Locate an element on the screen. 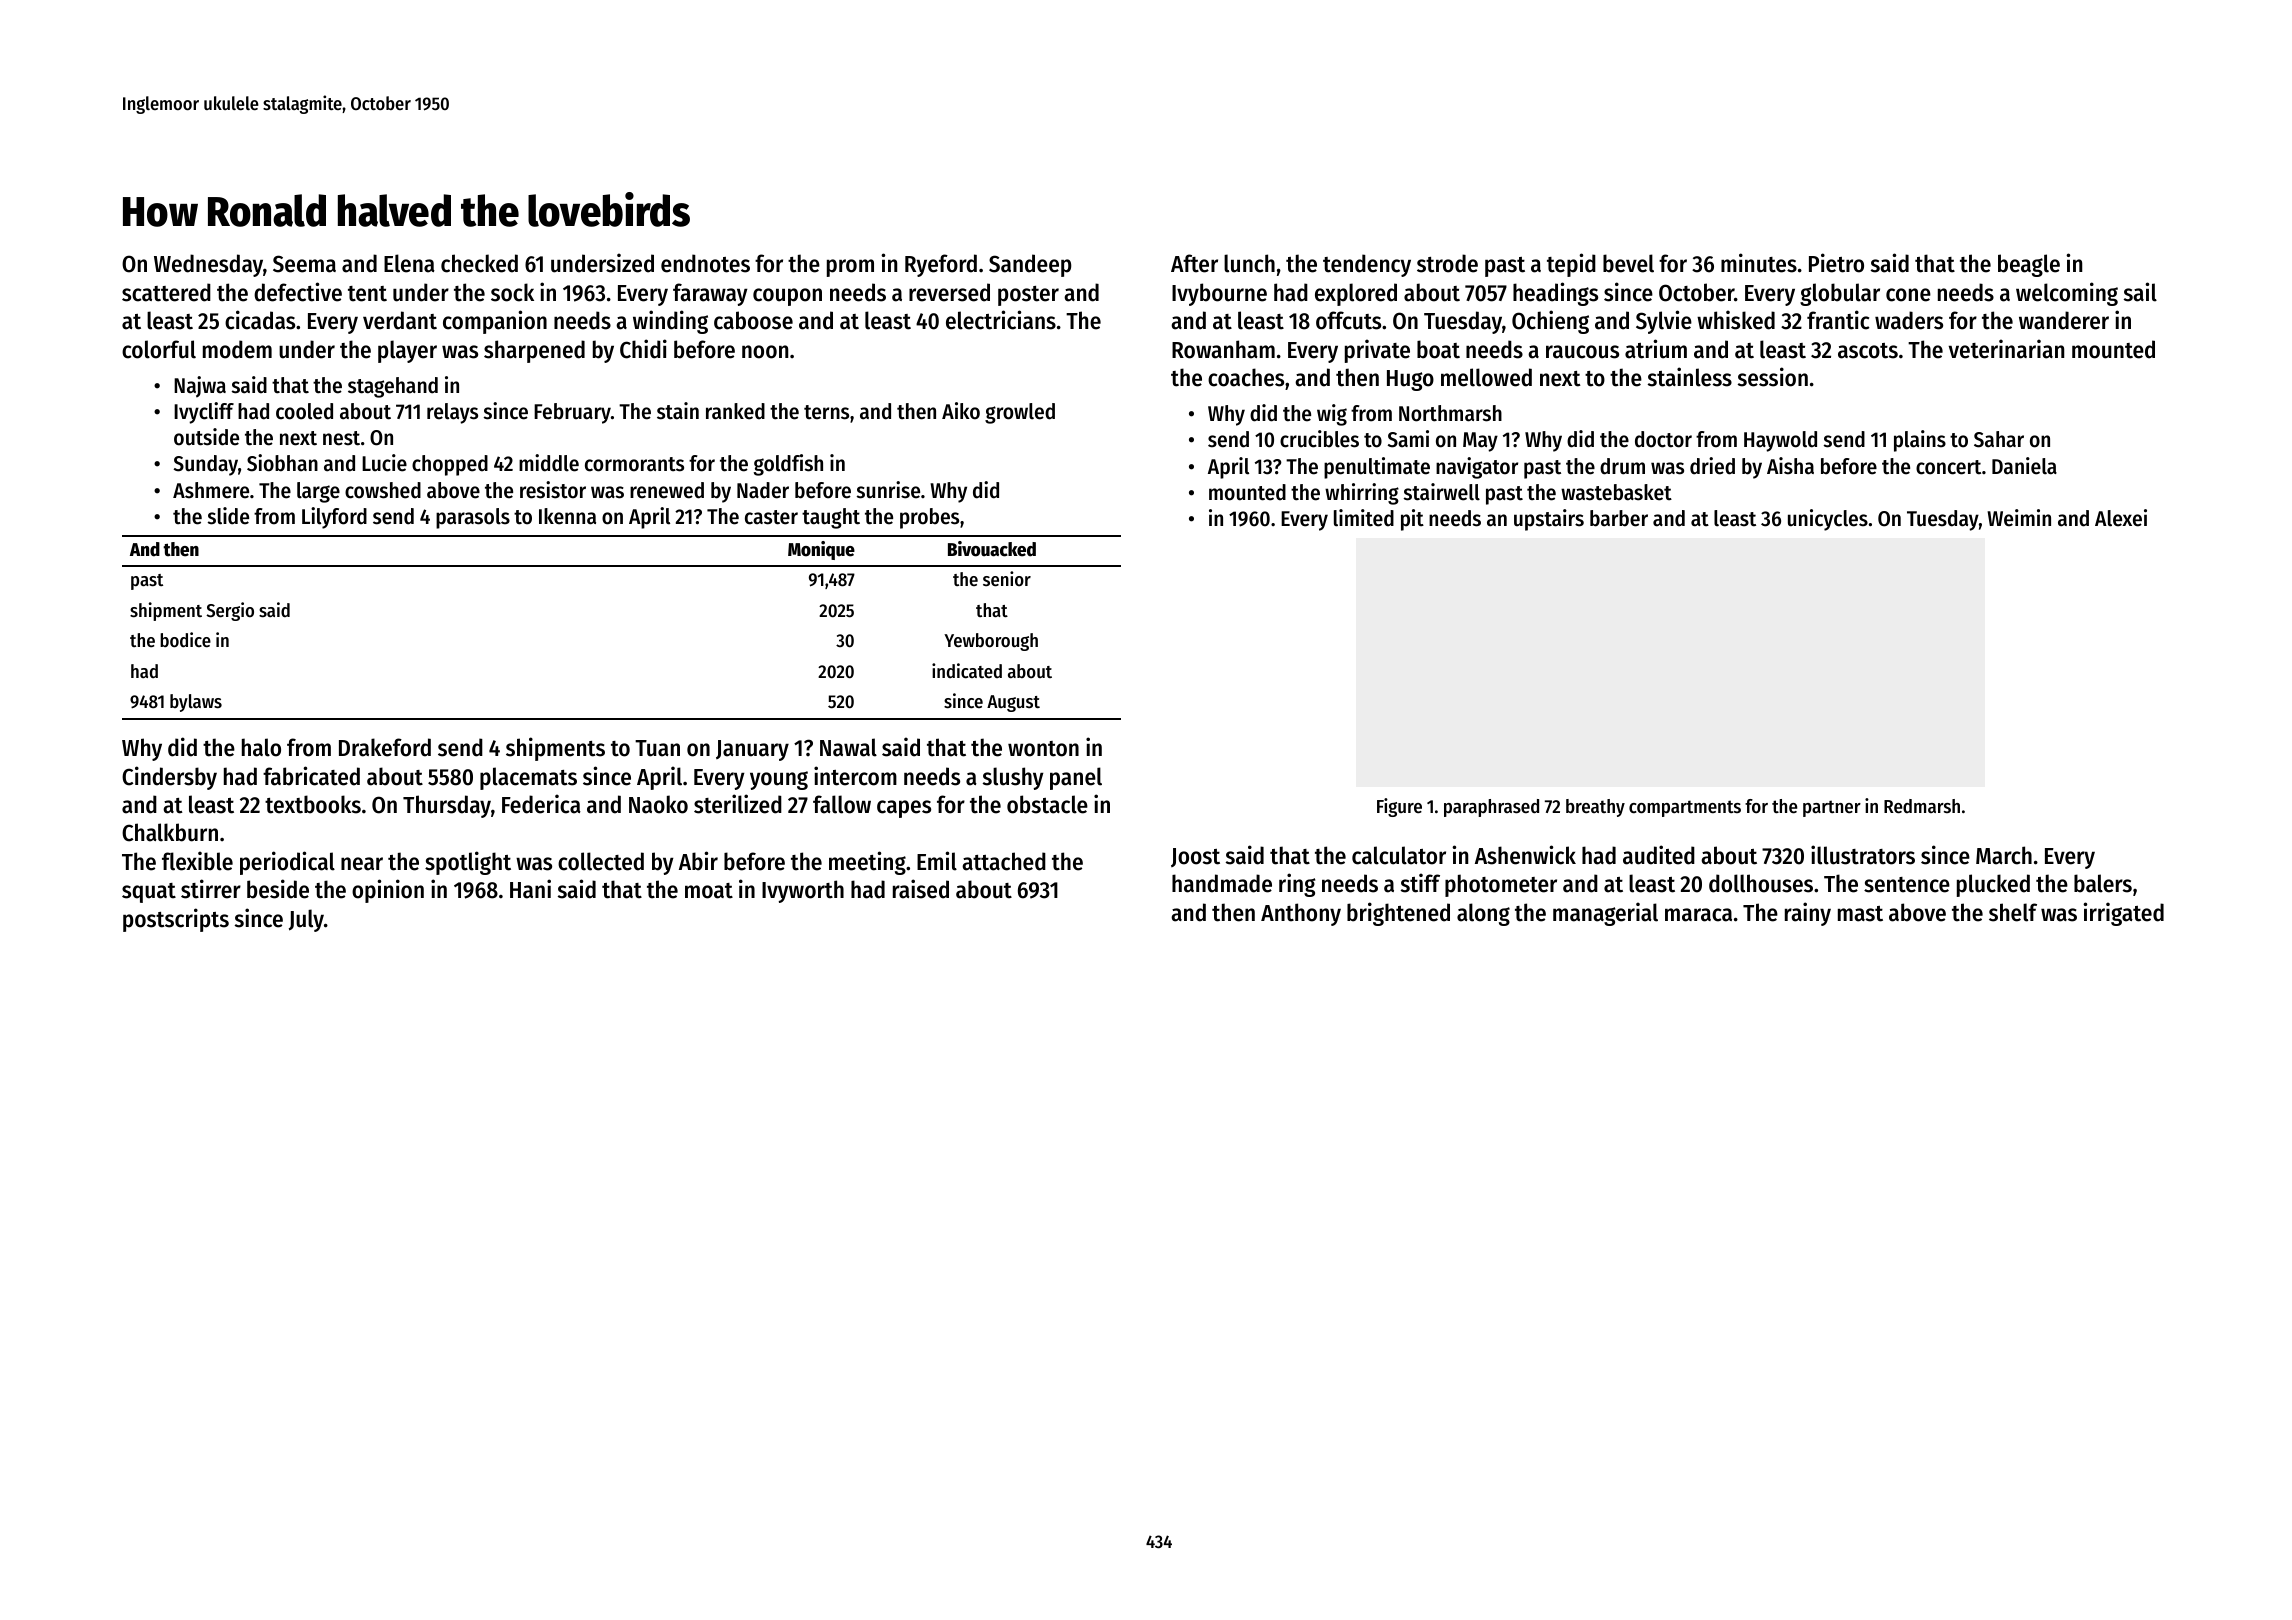 The image size is (2292, 1620). strode is located at coordinates (1447, 263).
